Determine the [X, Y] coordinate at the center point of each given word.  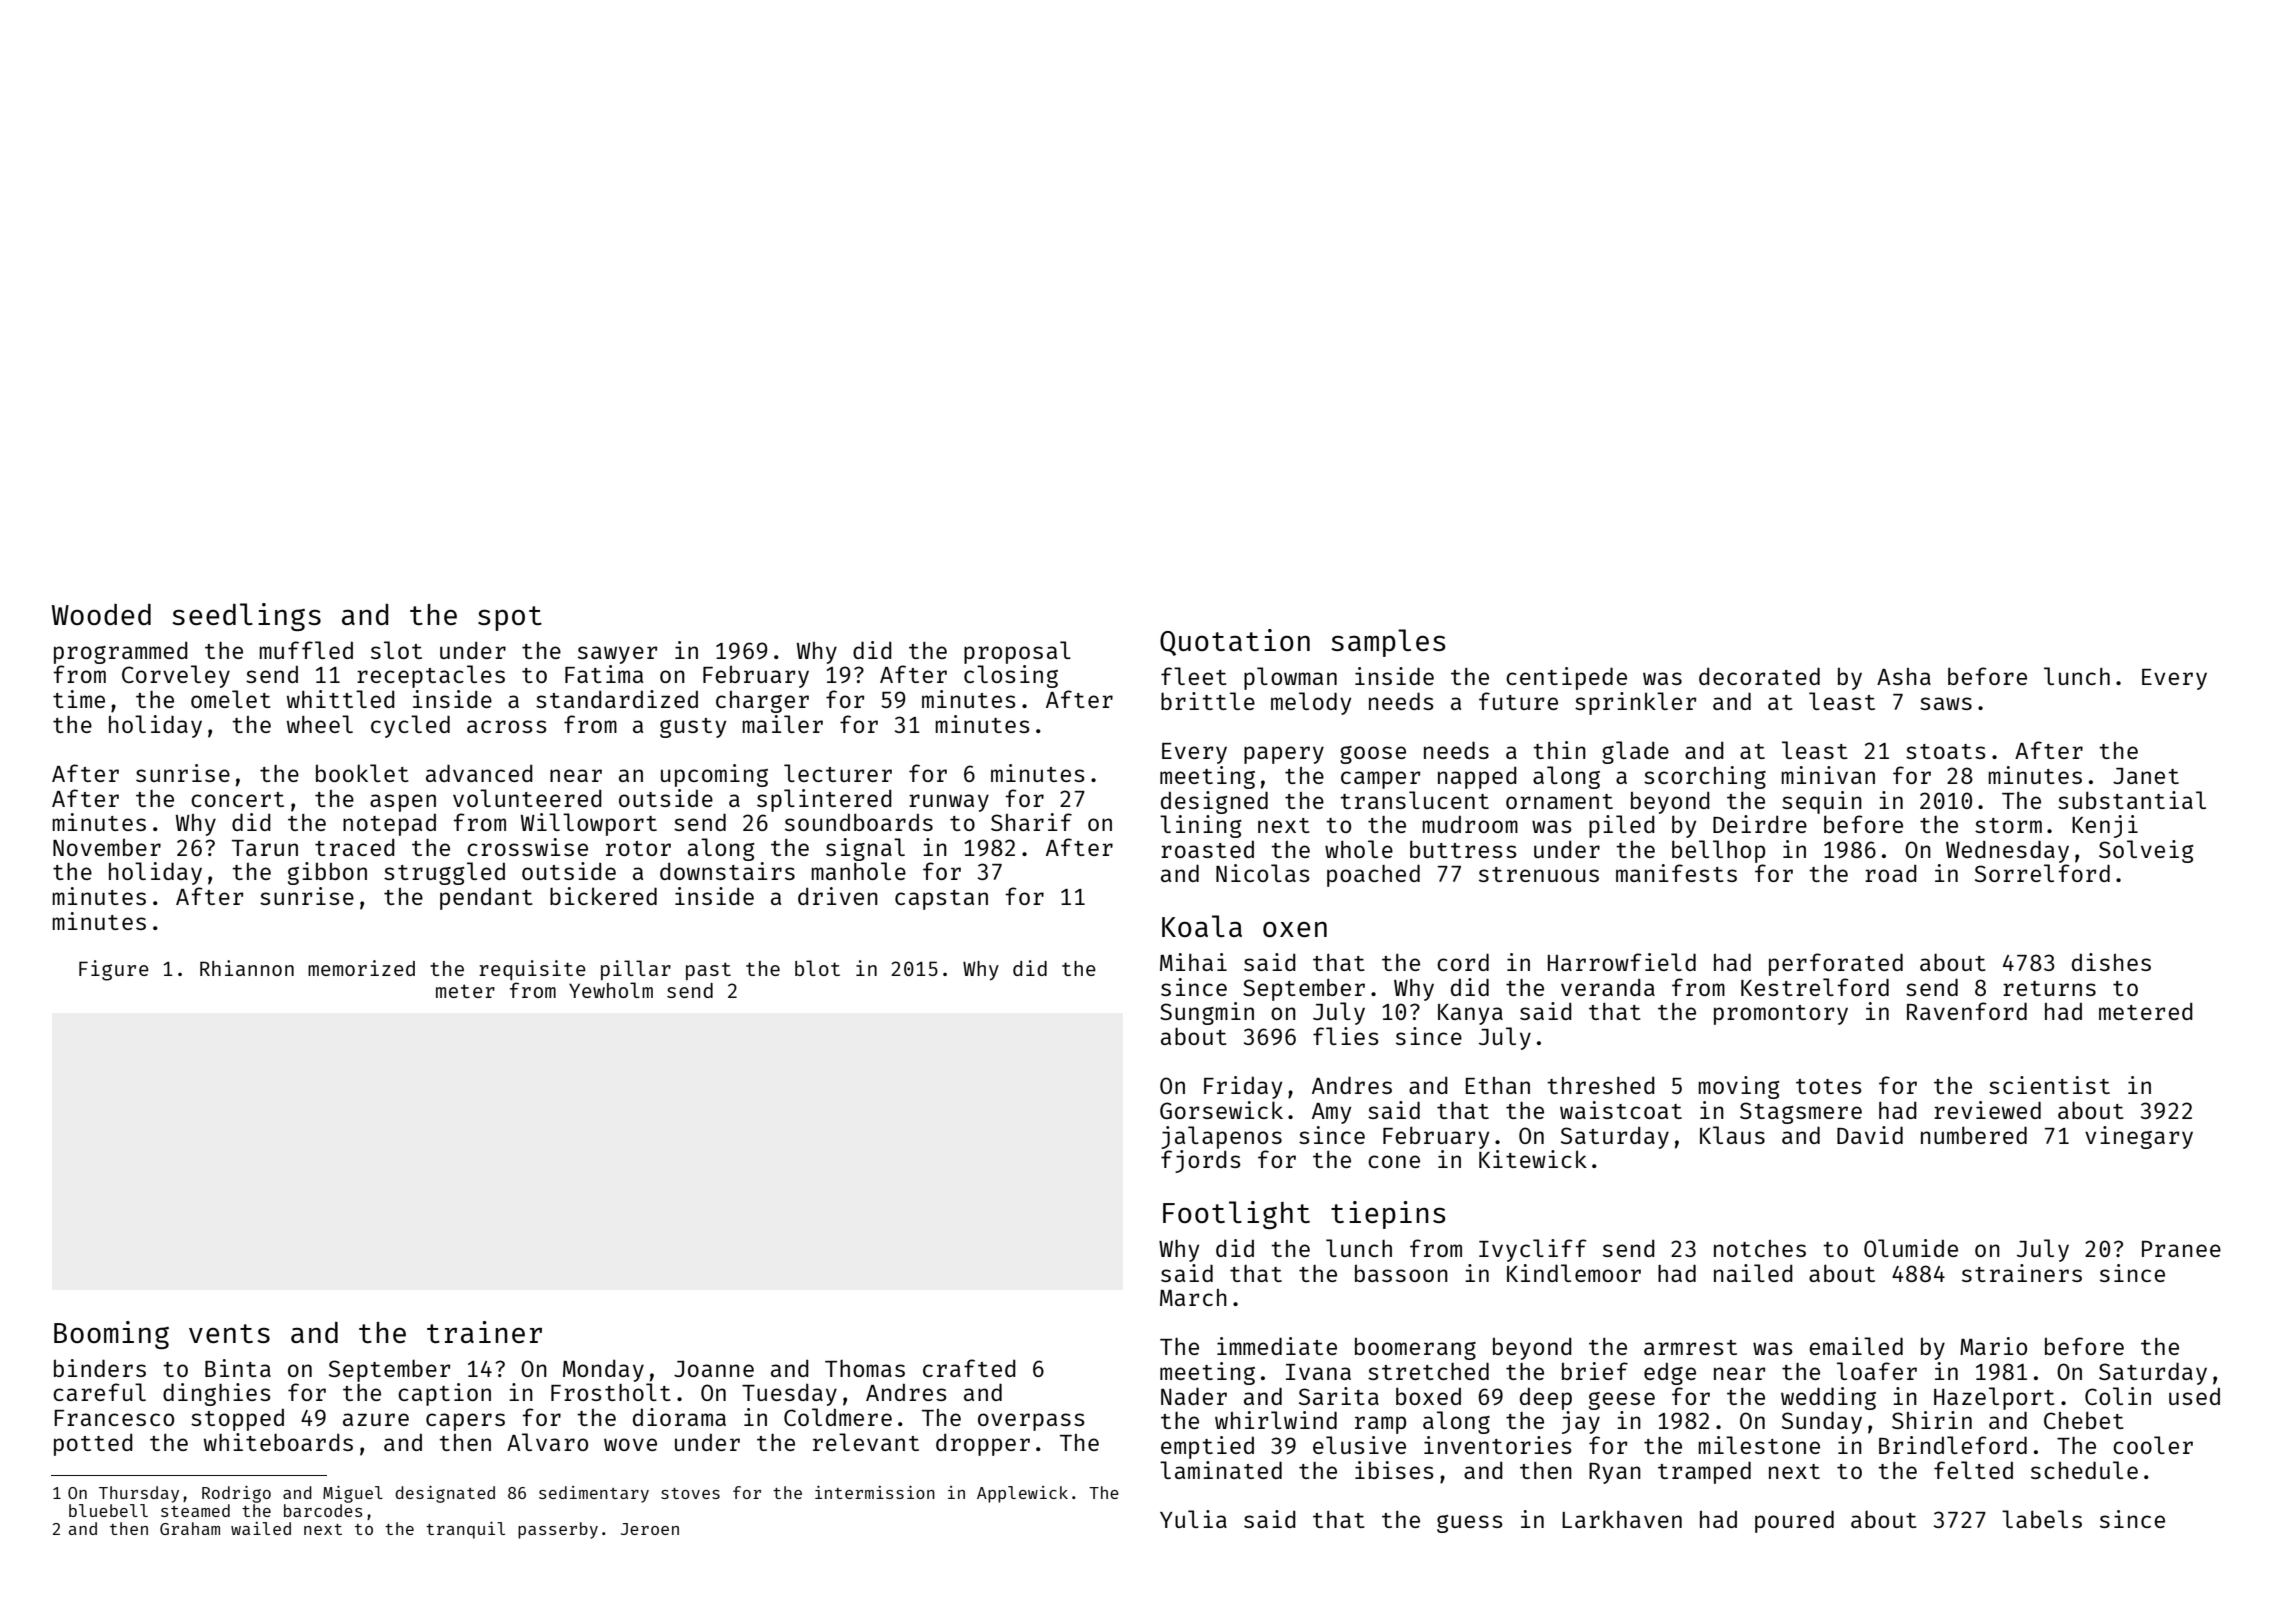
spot [510, 618]
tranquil [465, 1530]
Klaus [1732, 1135]
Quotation [1235, 642]
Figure [114, 970]
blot [817, 968]
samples [1388, 643]
